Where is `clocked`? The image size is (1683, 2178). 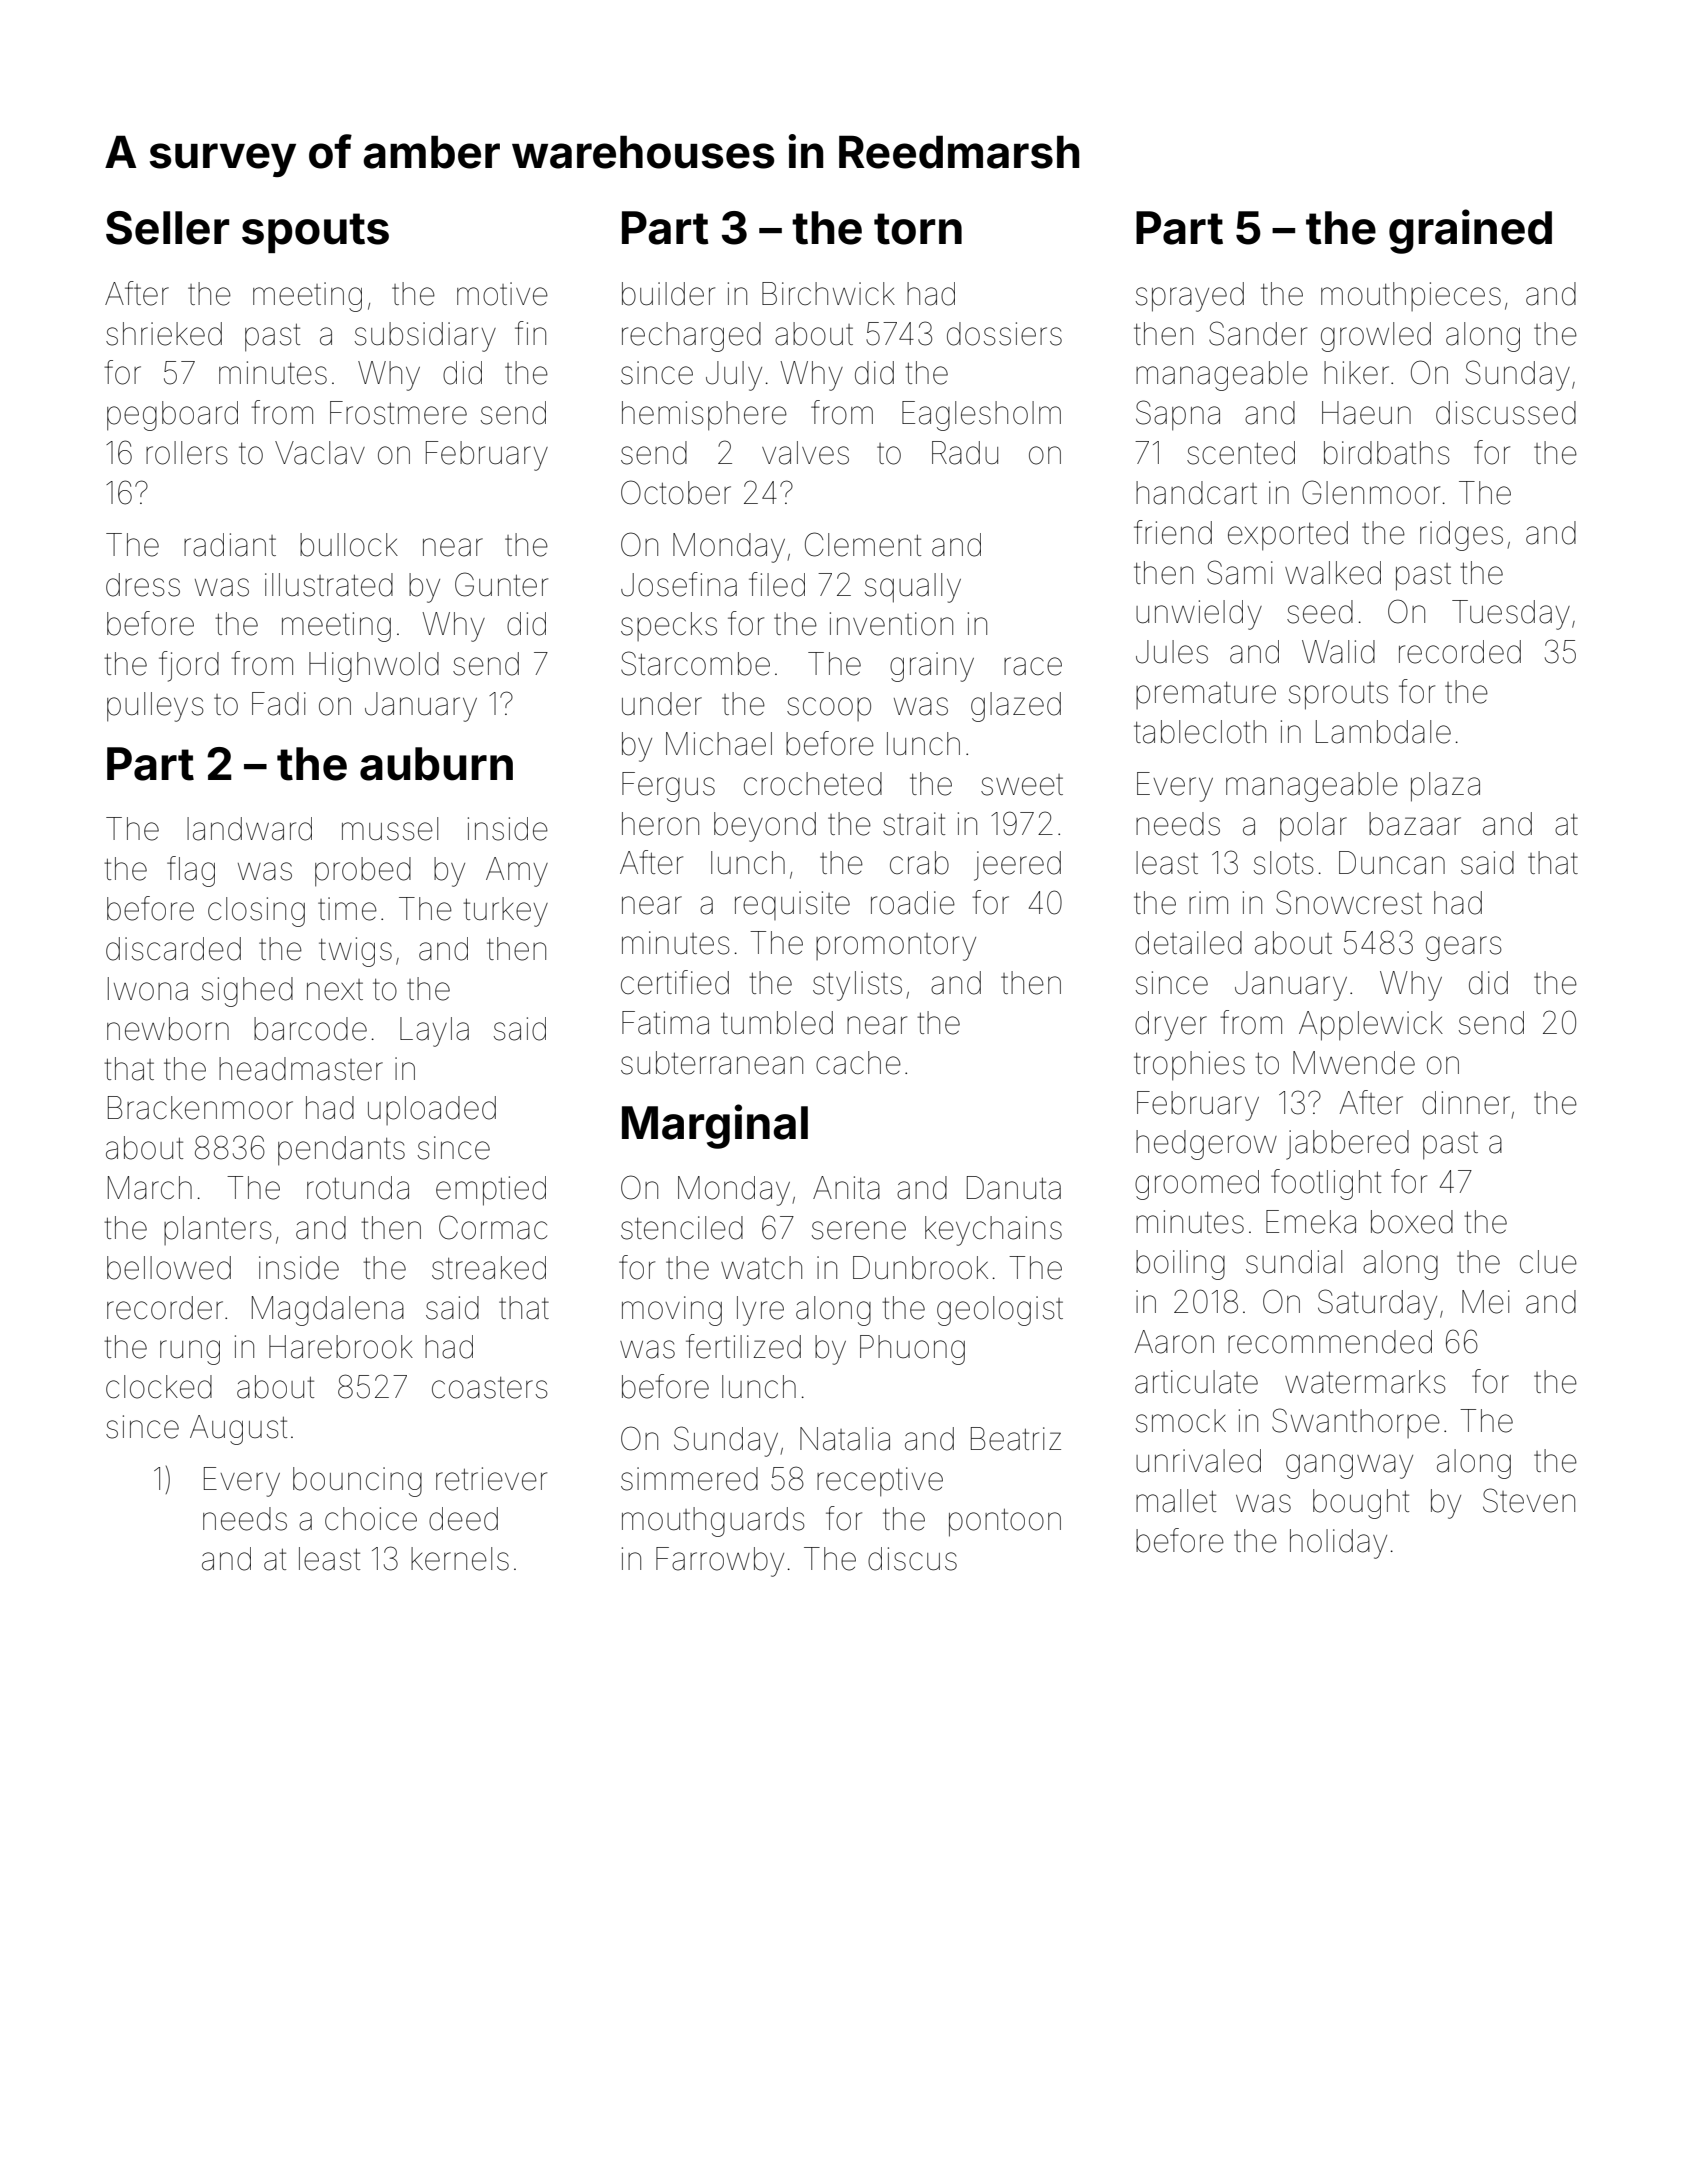
clocked is located at coordinates (159, 1387).
